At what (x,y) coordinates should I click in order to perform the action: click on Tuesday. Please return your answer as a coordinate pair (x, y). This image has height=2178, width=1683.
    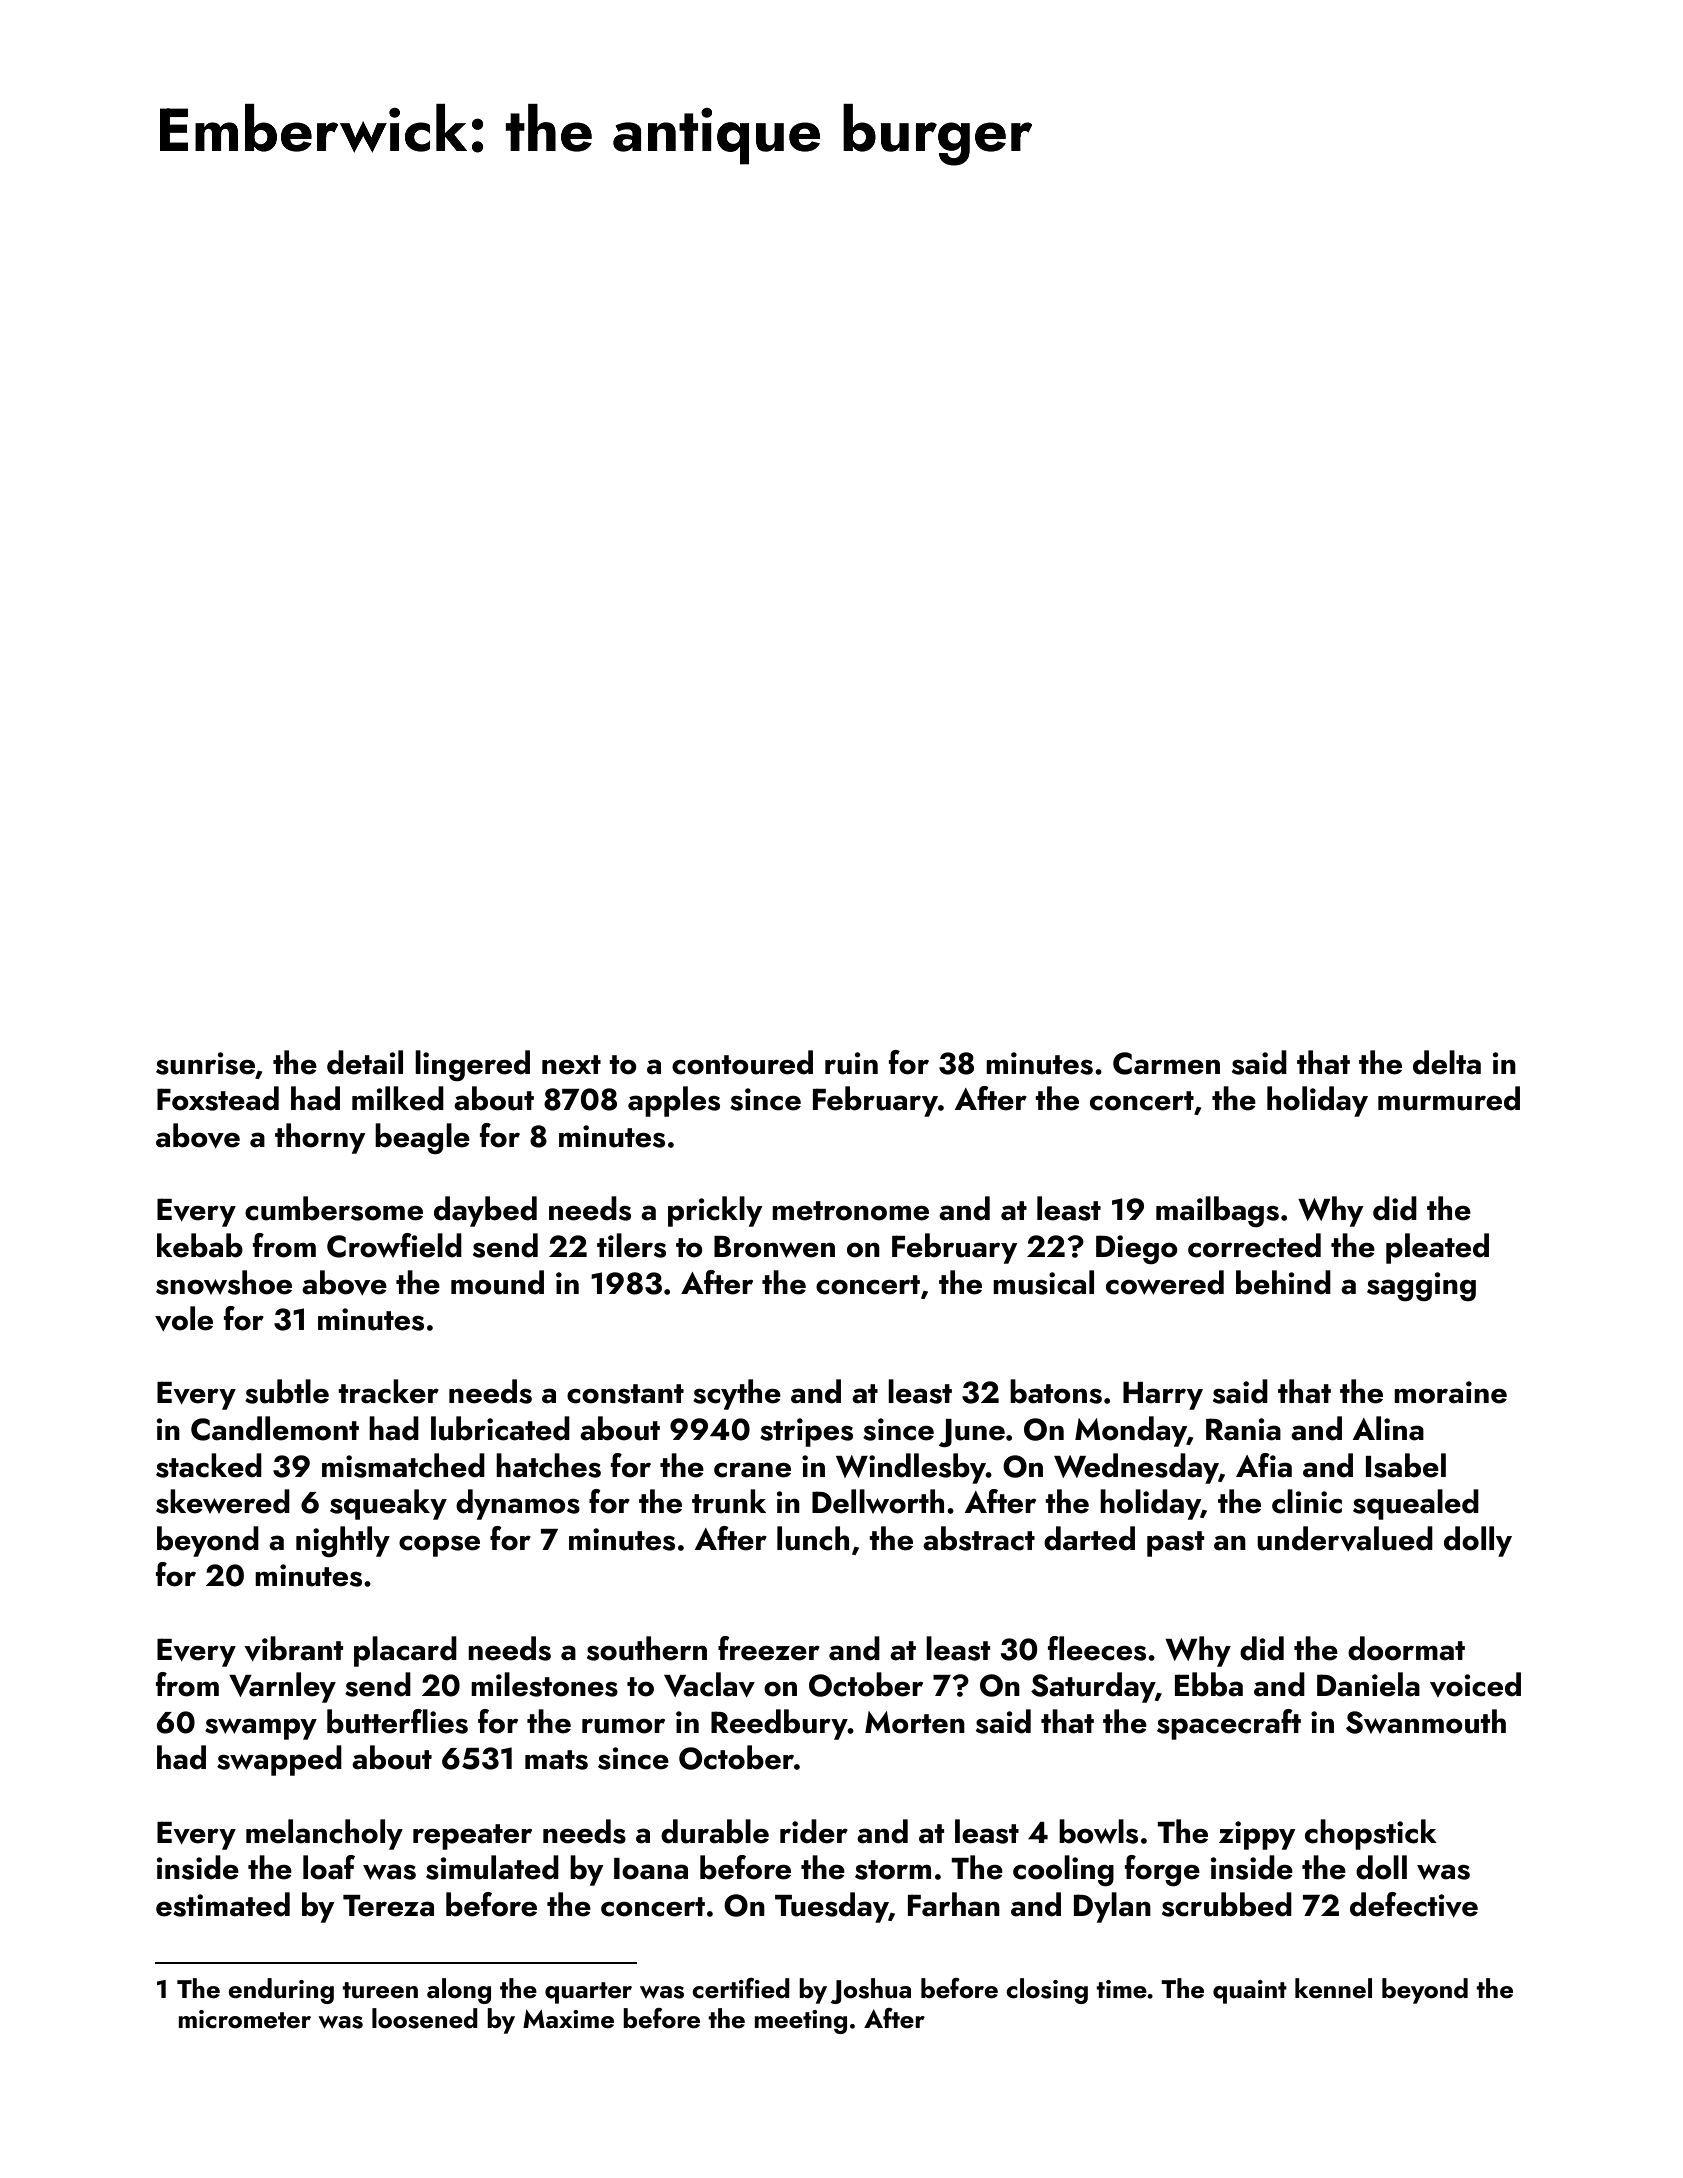
    Looking at the image, I should click on (832, 1907).
